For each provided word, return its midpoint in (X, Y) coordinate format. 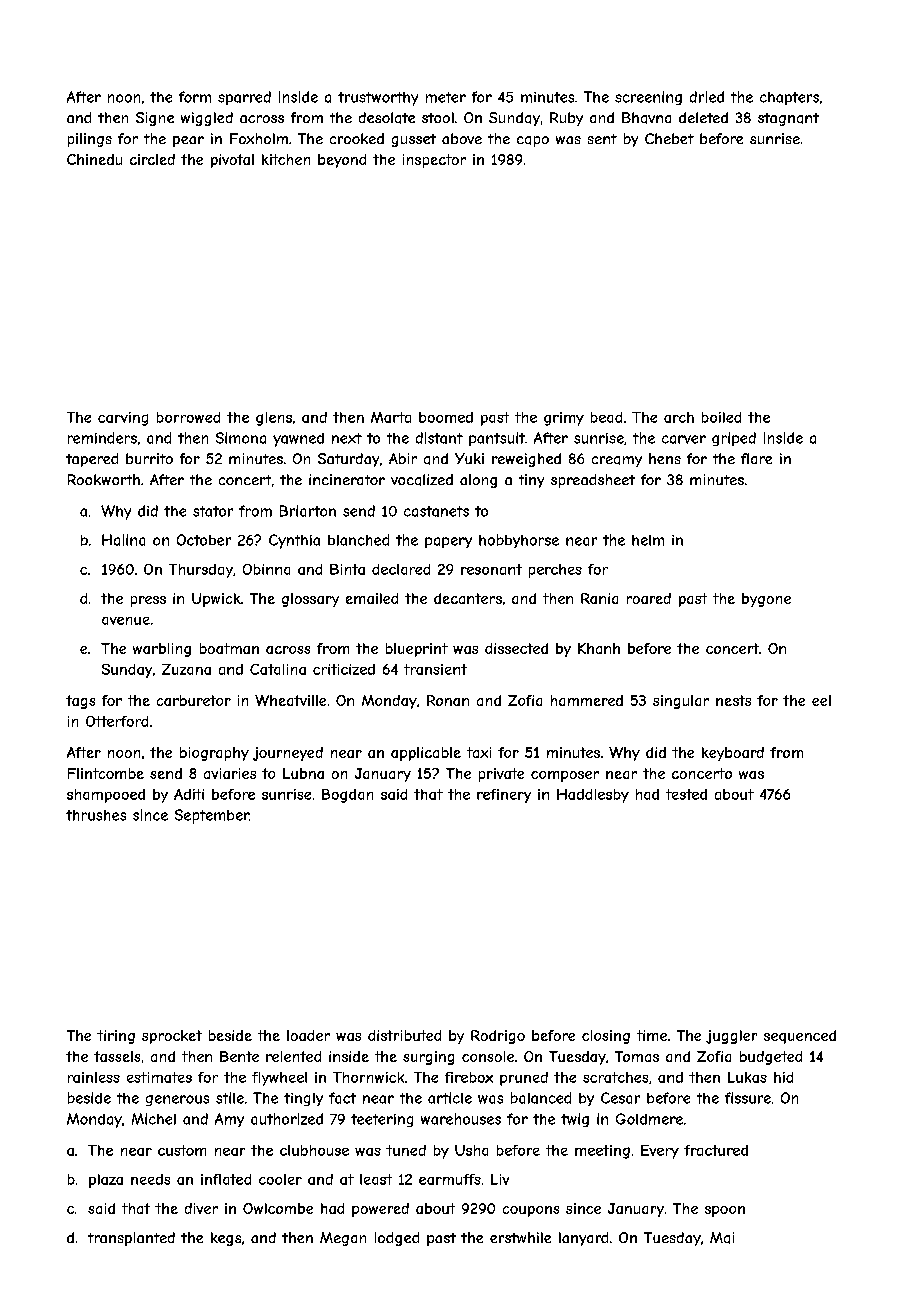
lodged (397, 1239)
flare (756, 458)
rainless (94, 1077)
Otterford (117, 721)
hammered (587, 700)
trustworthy (378, 99)
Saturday (348, 460)
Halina (123, 540)
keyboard (733, 754)
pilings (90, 140)
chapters (789, 98)
